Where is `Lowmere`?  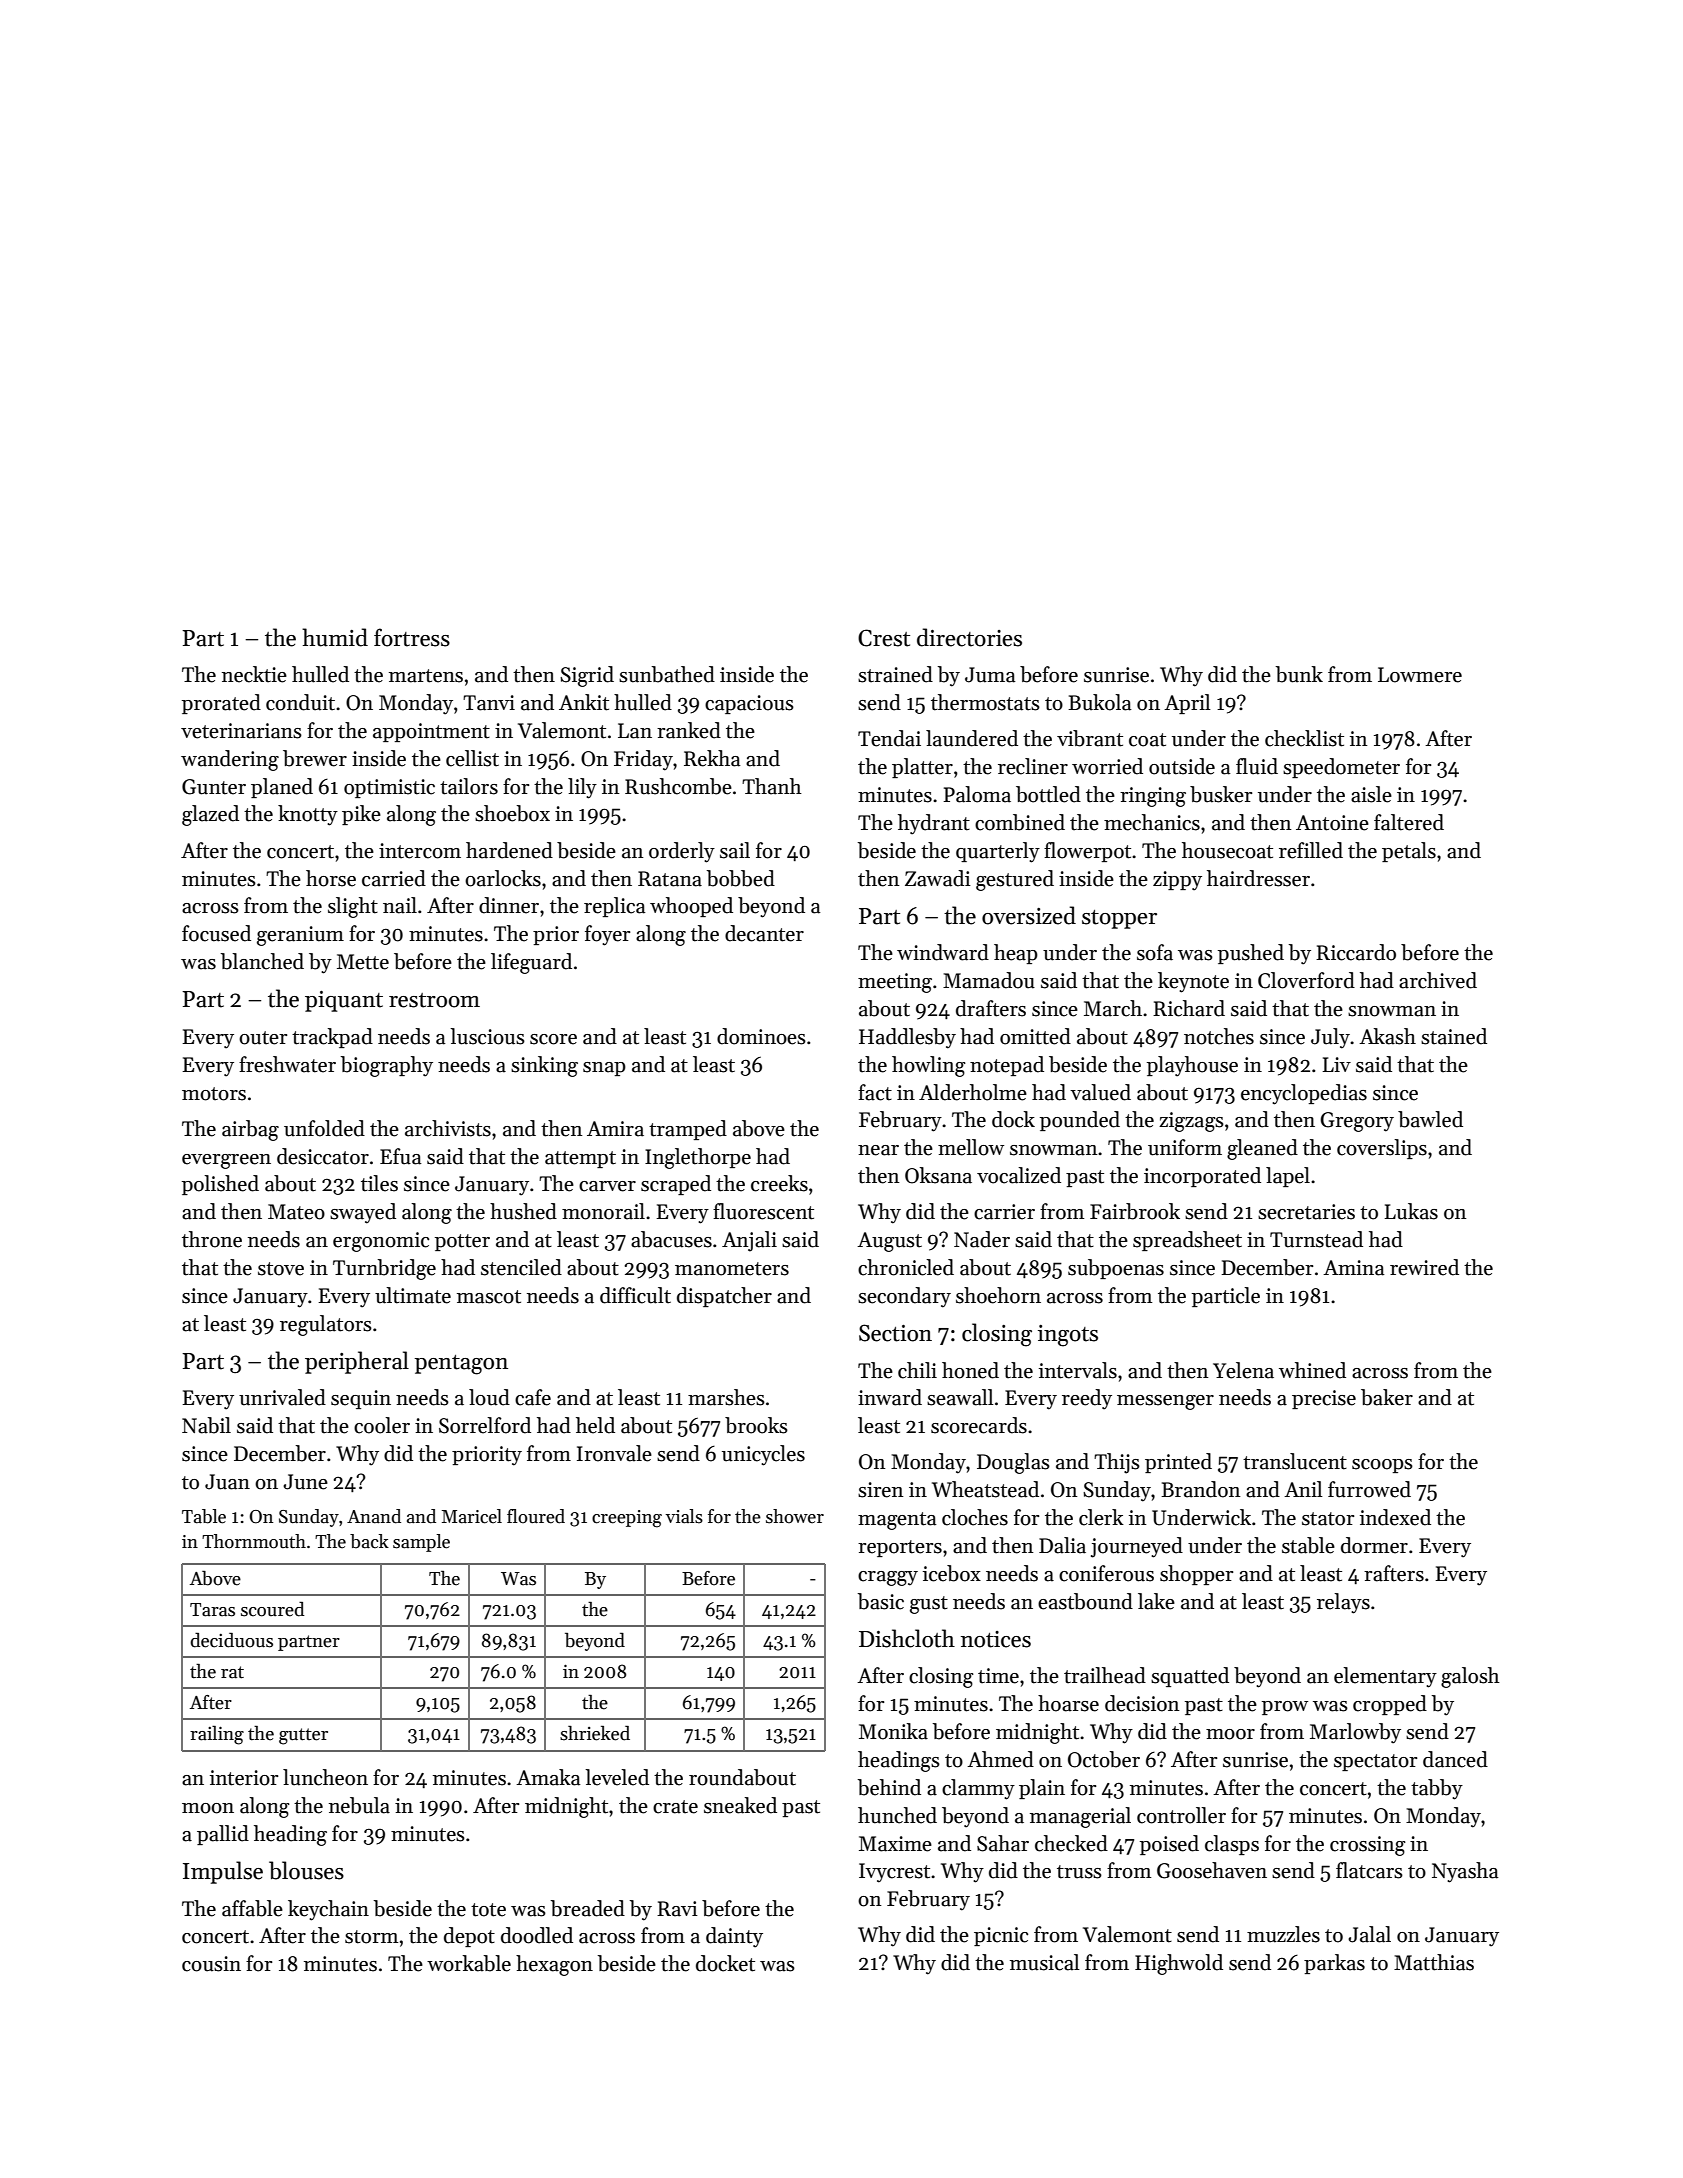
Lowmere is located at coordinates (1420, 675).
